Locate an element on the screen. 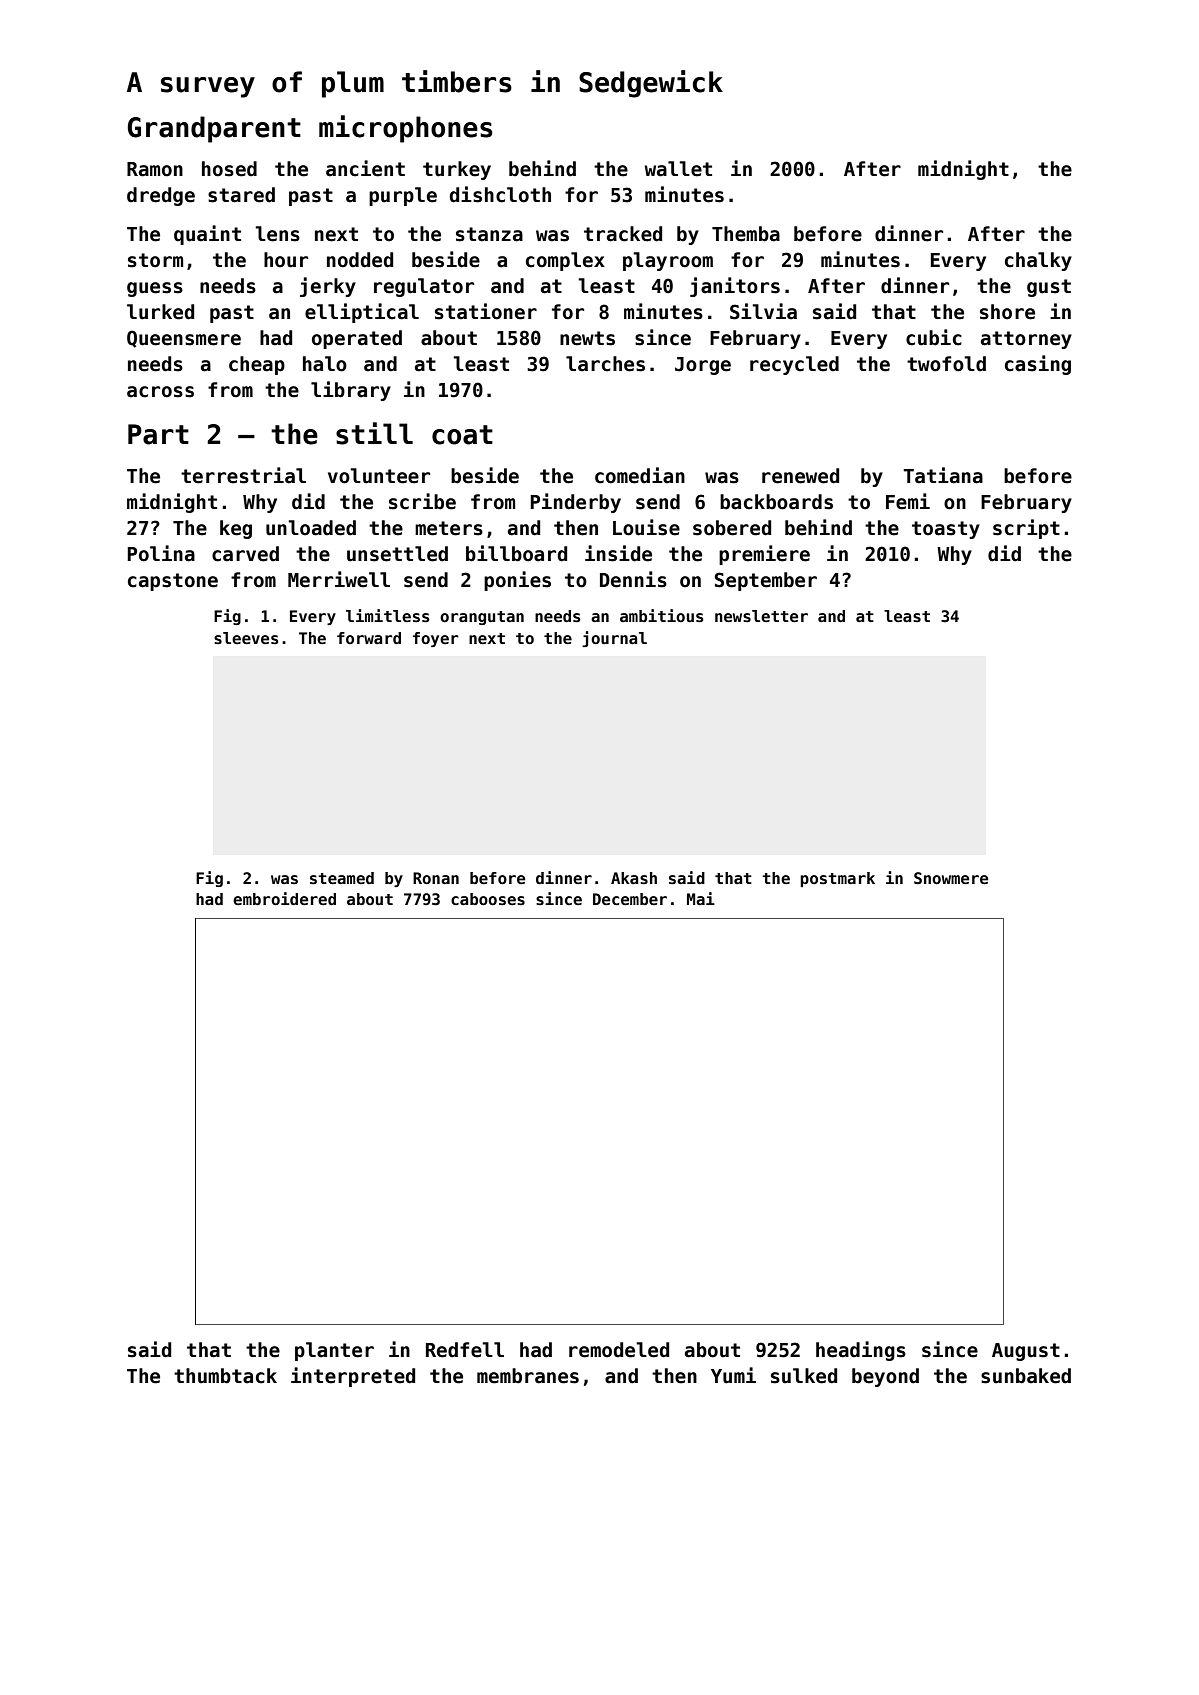  sleeves is located at coordinates (246, 638).
